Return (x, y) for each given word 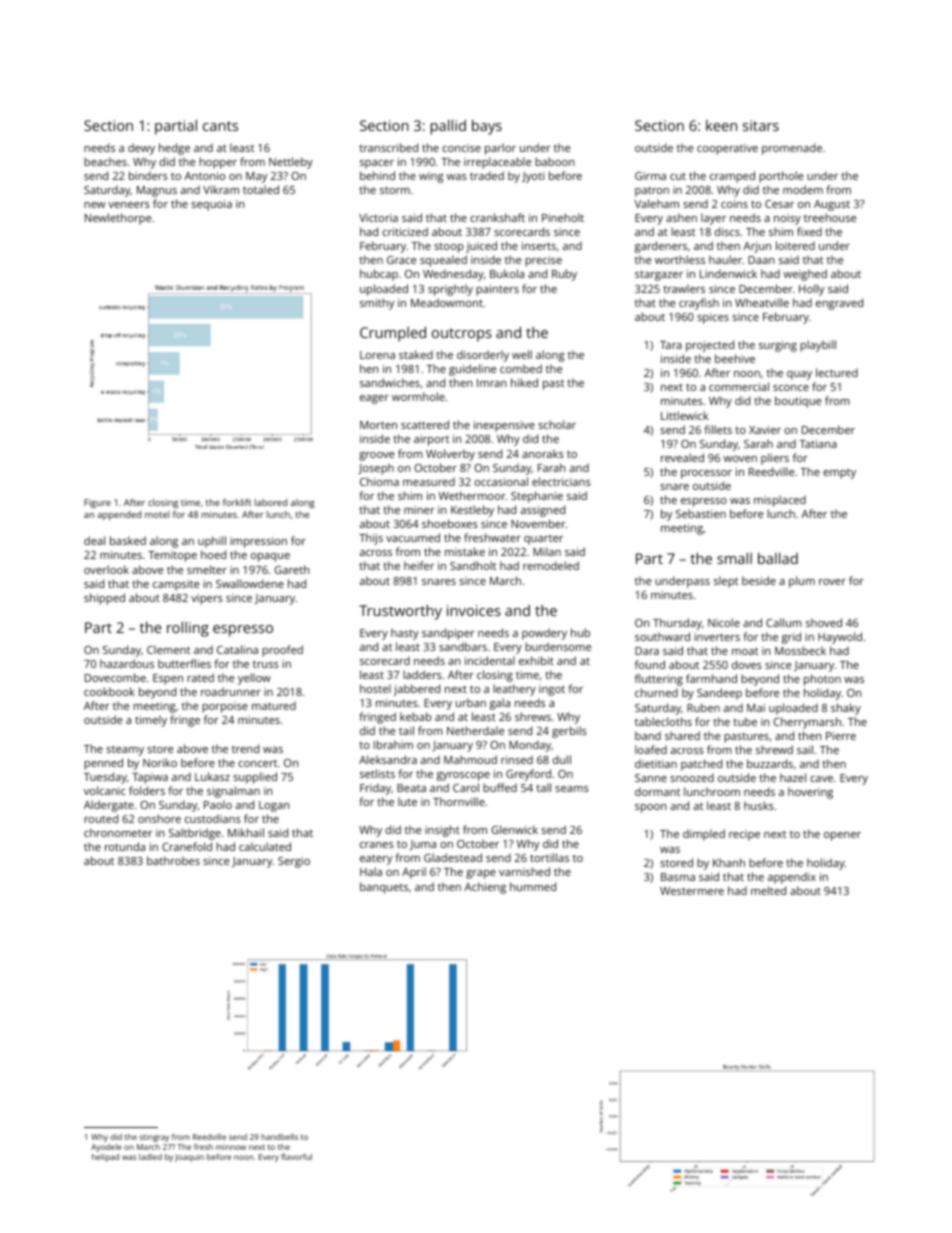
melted (768, 890)
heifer (419, 565)
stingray (154, 1138)
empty (839, 474)
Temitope (172, 556)
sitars (761, 125)
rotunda (125, 846)
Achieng (485, 888)
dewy (141, 149)
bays (487, 127)
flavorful (296, 1156)
